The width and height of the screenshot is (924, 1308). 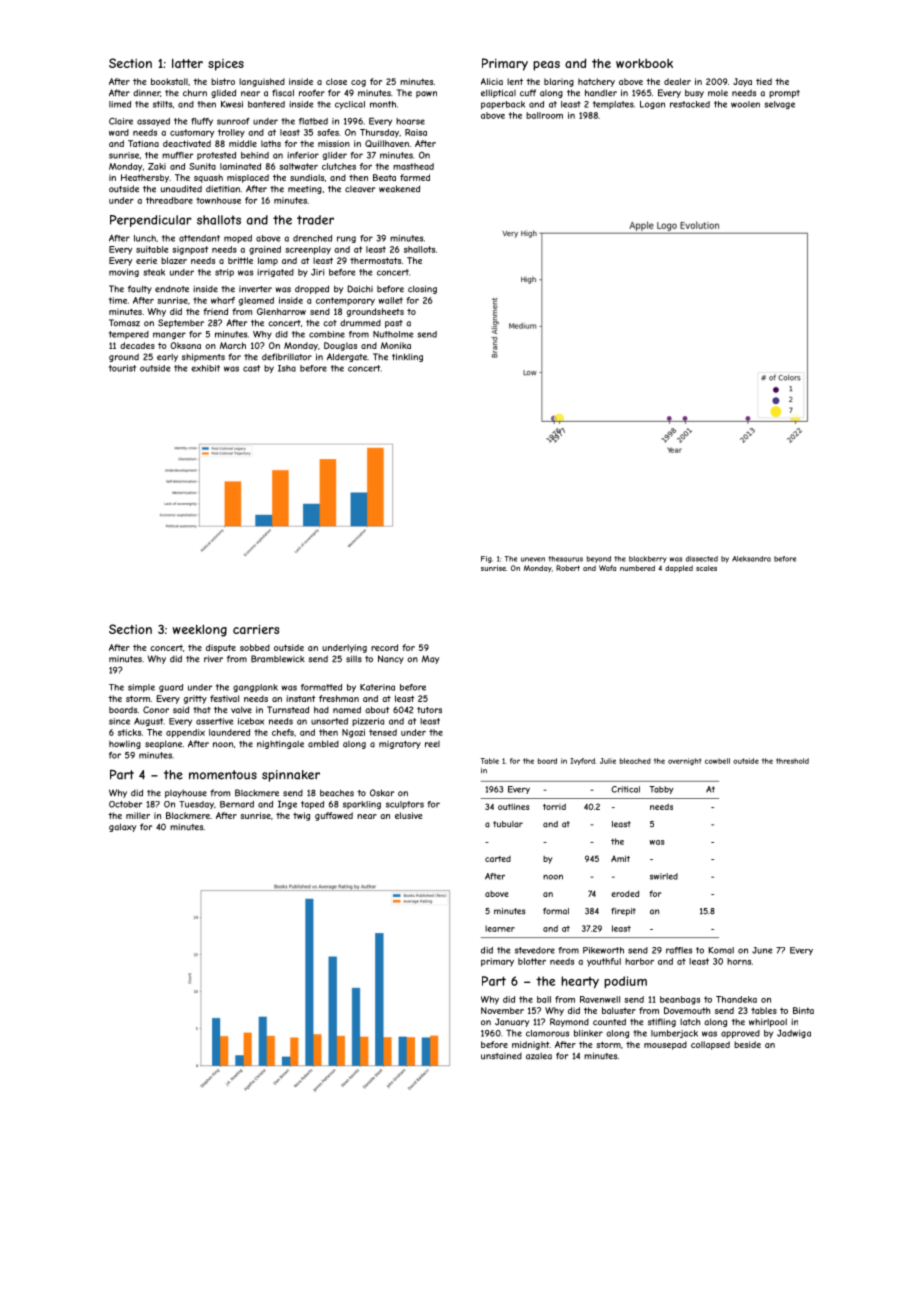 I want to click on spices, so click(x=226, y=65).
